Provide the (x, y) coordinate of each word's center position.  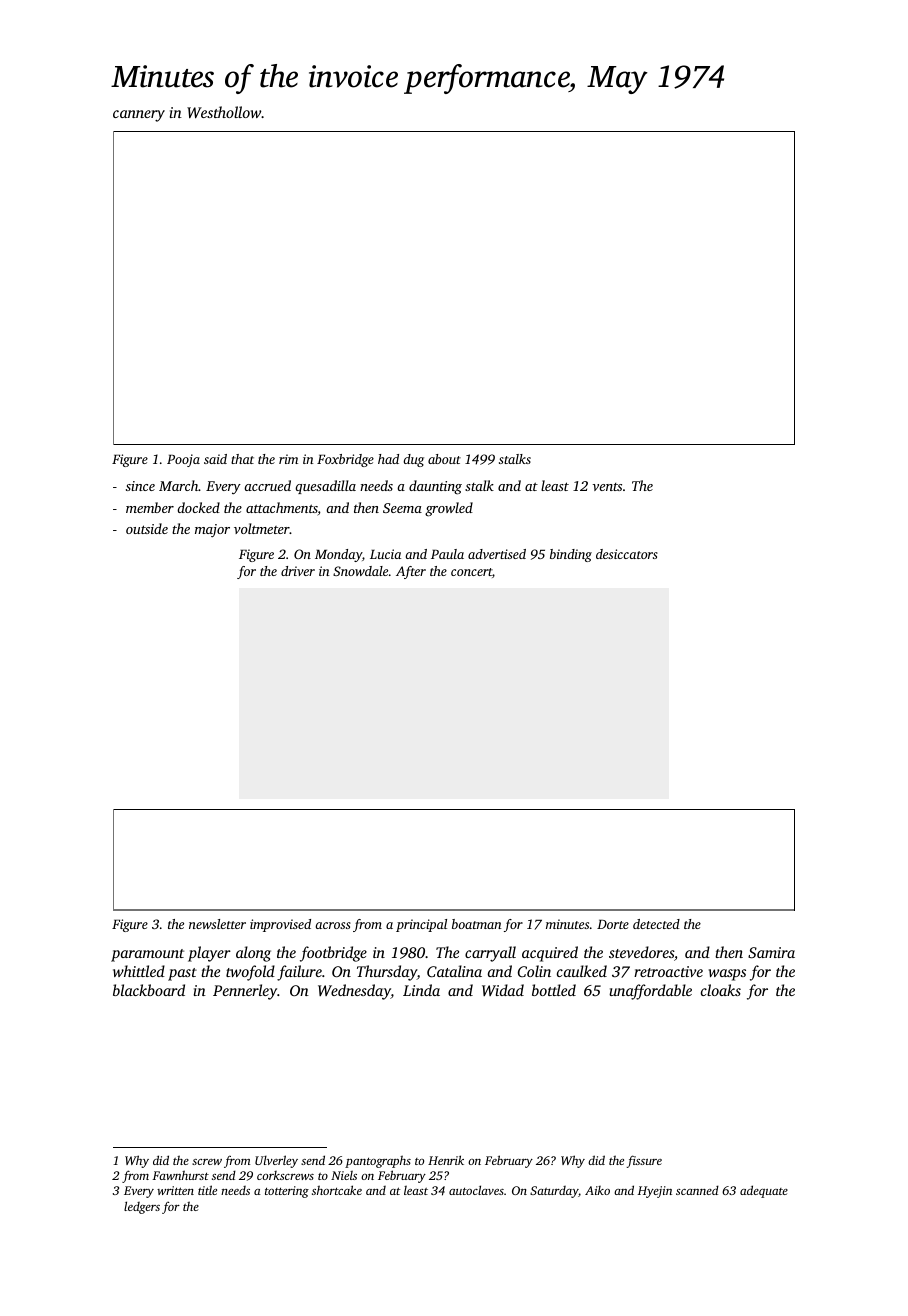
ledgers (142, 1207)
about (444, 459)
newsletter (217, 924)
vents (607, 487)
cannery (139, 116)
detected (656, 924)
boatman (476, 924)
